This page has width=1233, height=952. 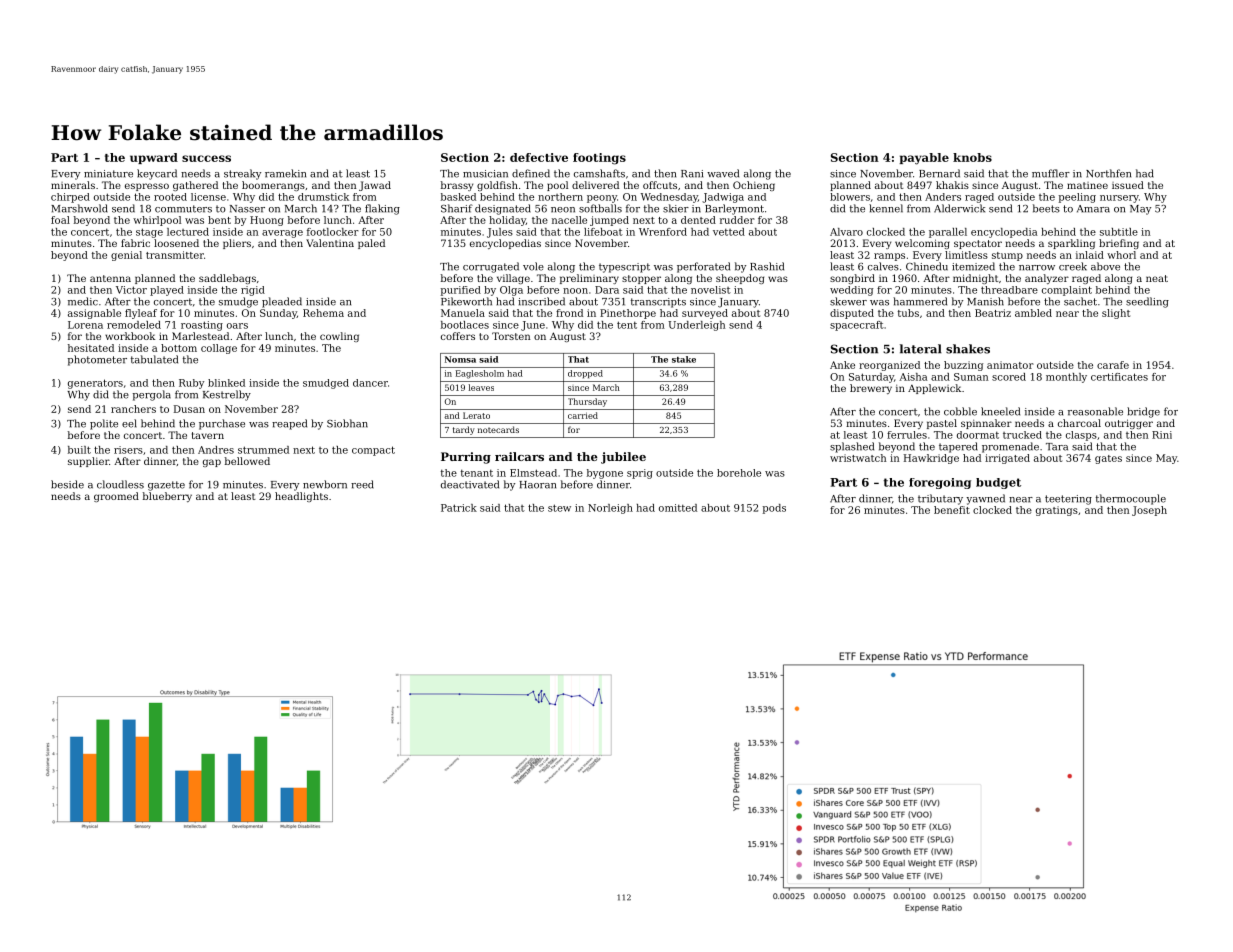 I want to click on waved, so click(x=723, y=173).
